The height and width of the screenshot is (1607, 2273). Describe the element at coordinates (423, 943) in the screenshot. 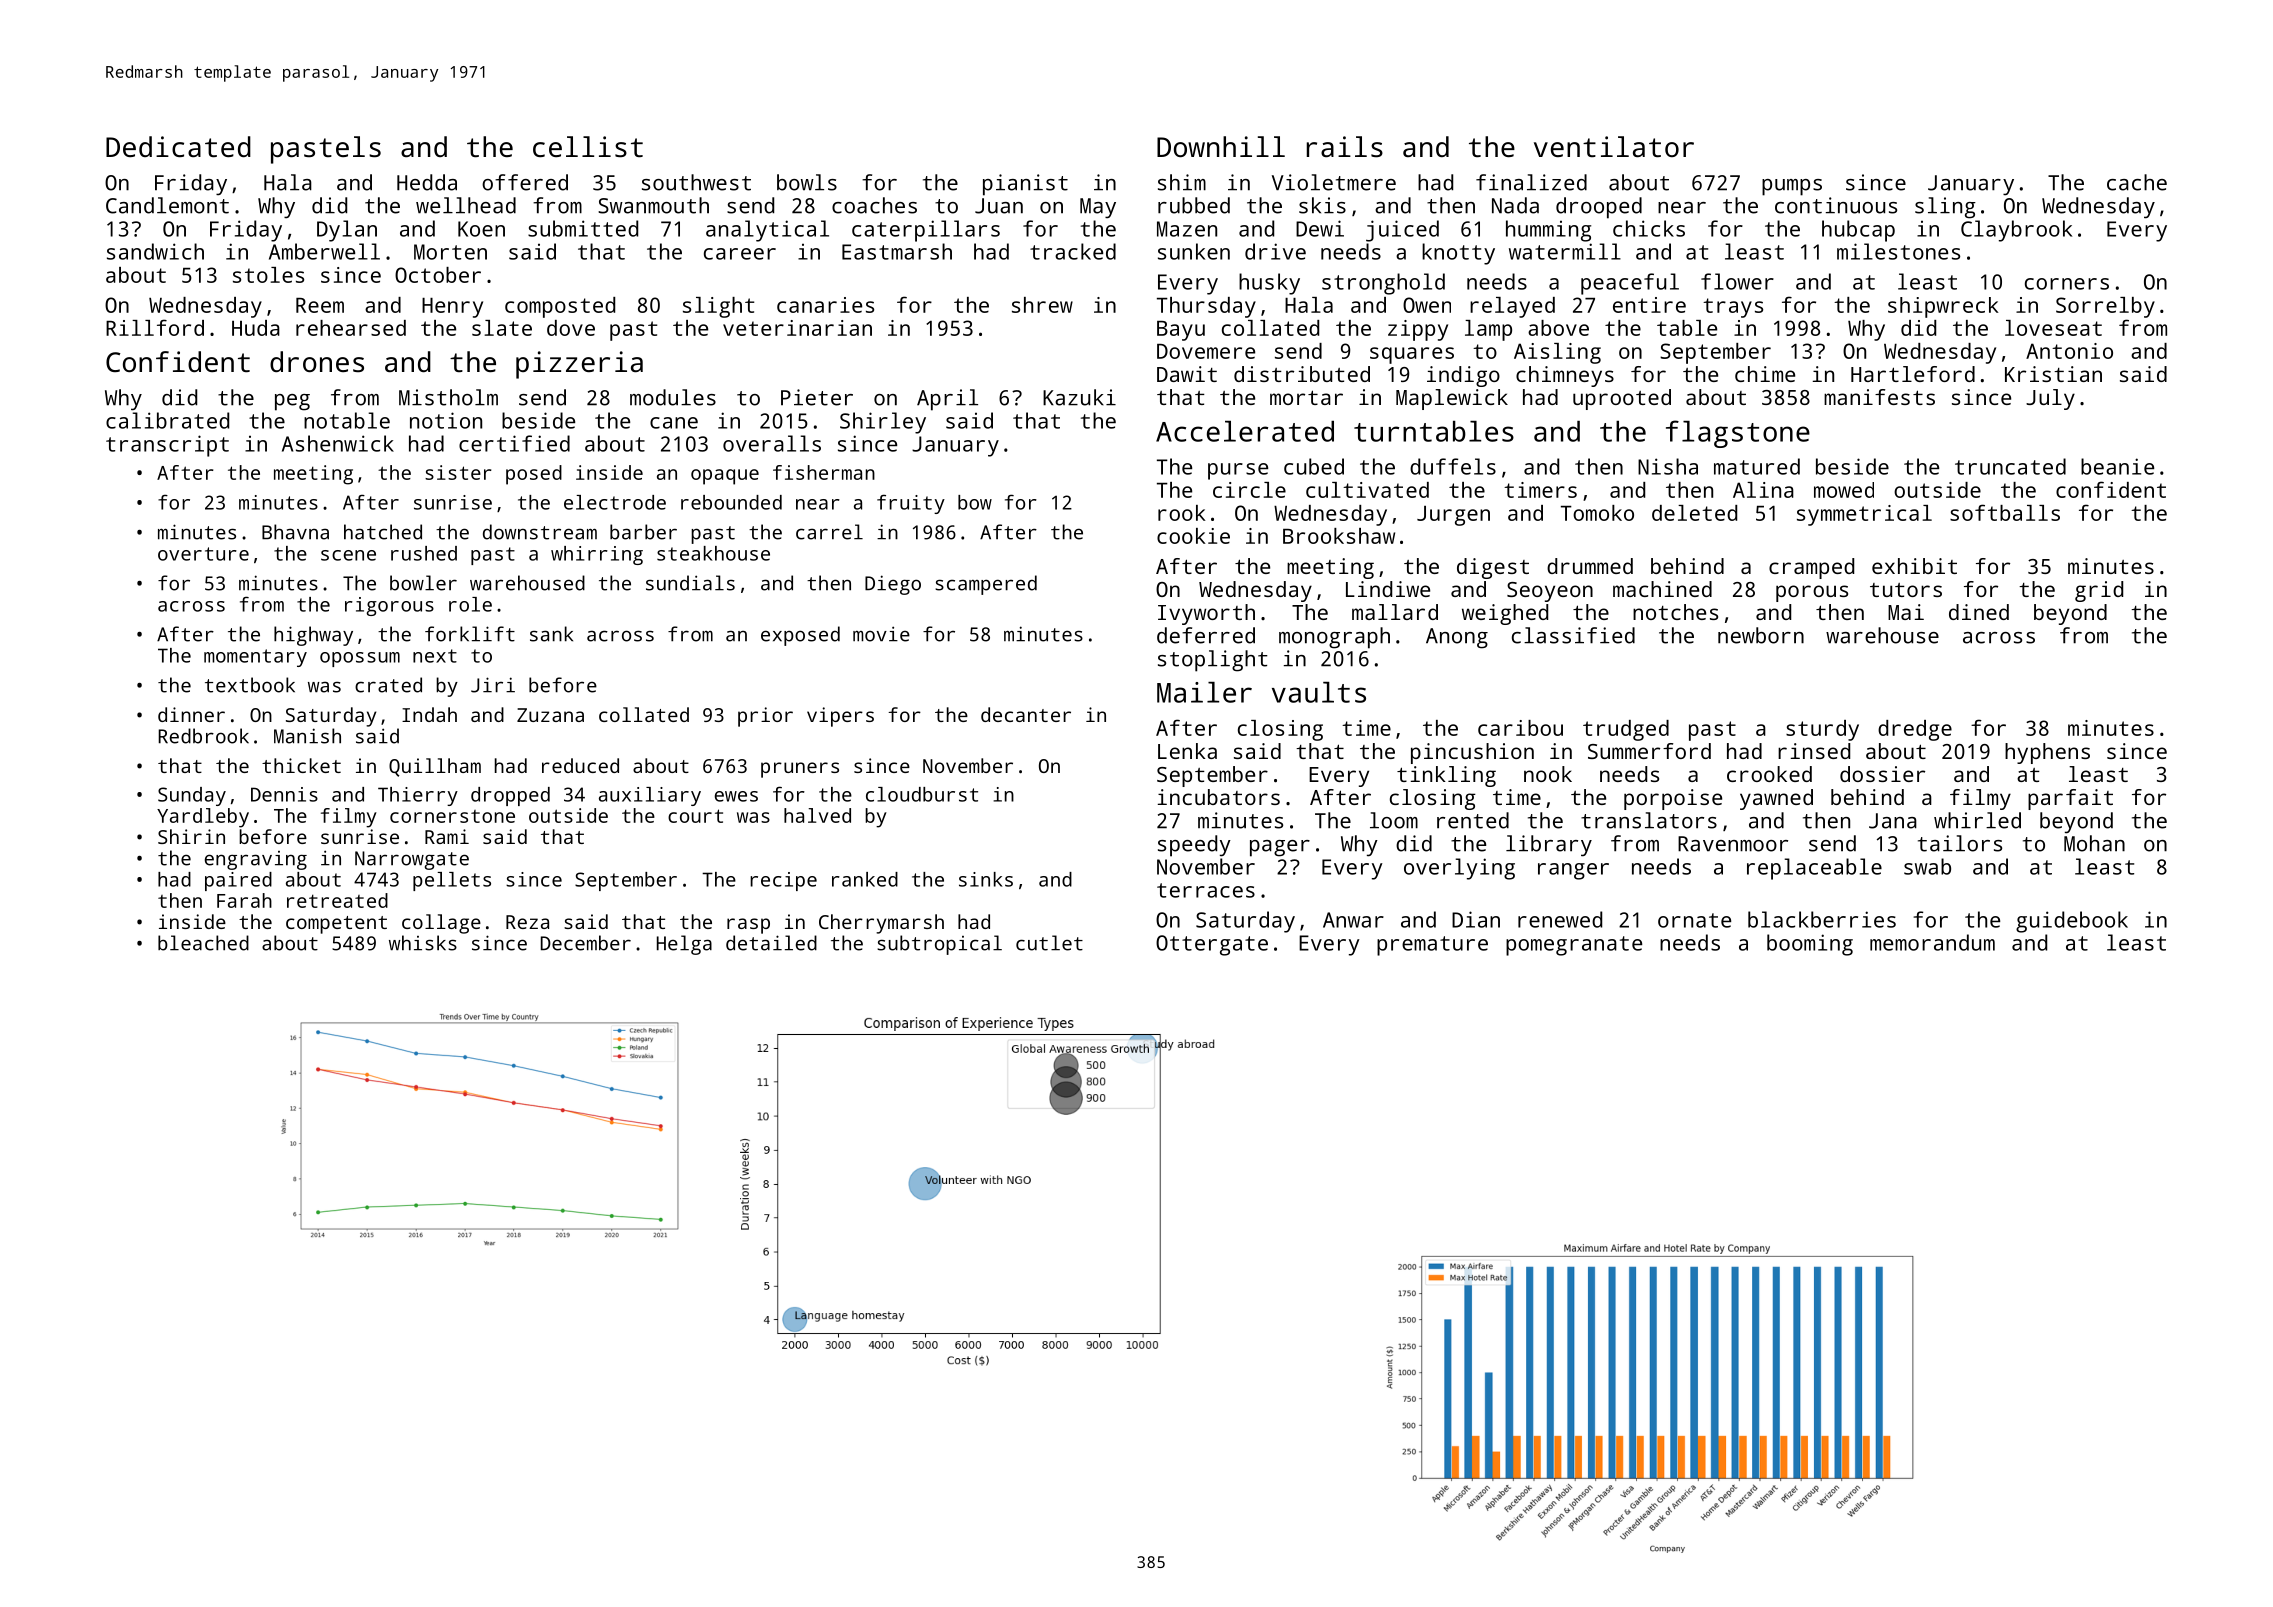

I see `whisks` at that location.
